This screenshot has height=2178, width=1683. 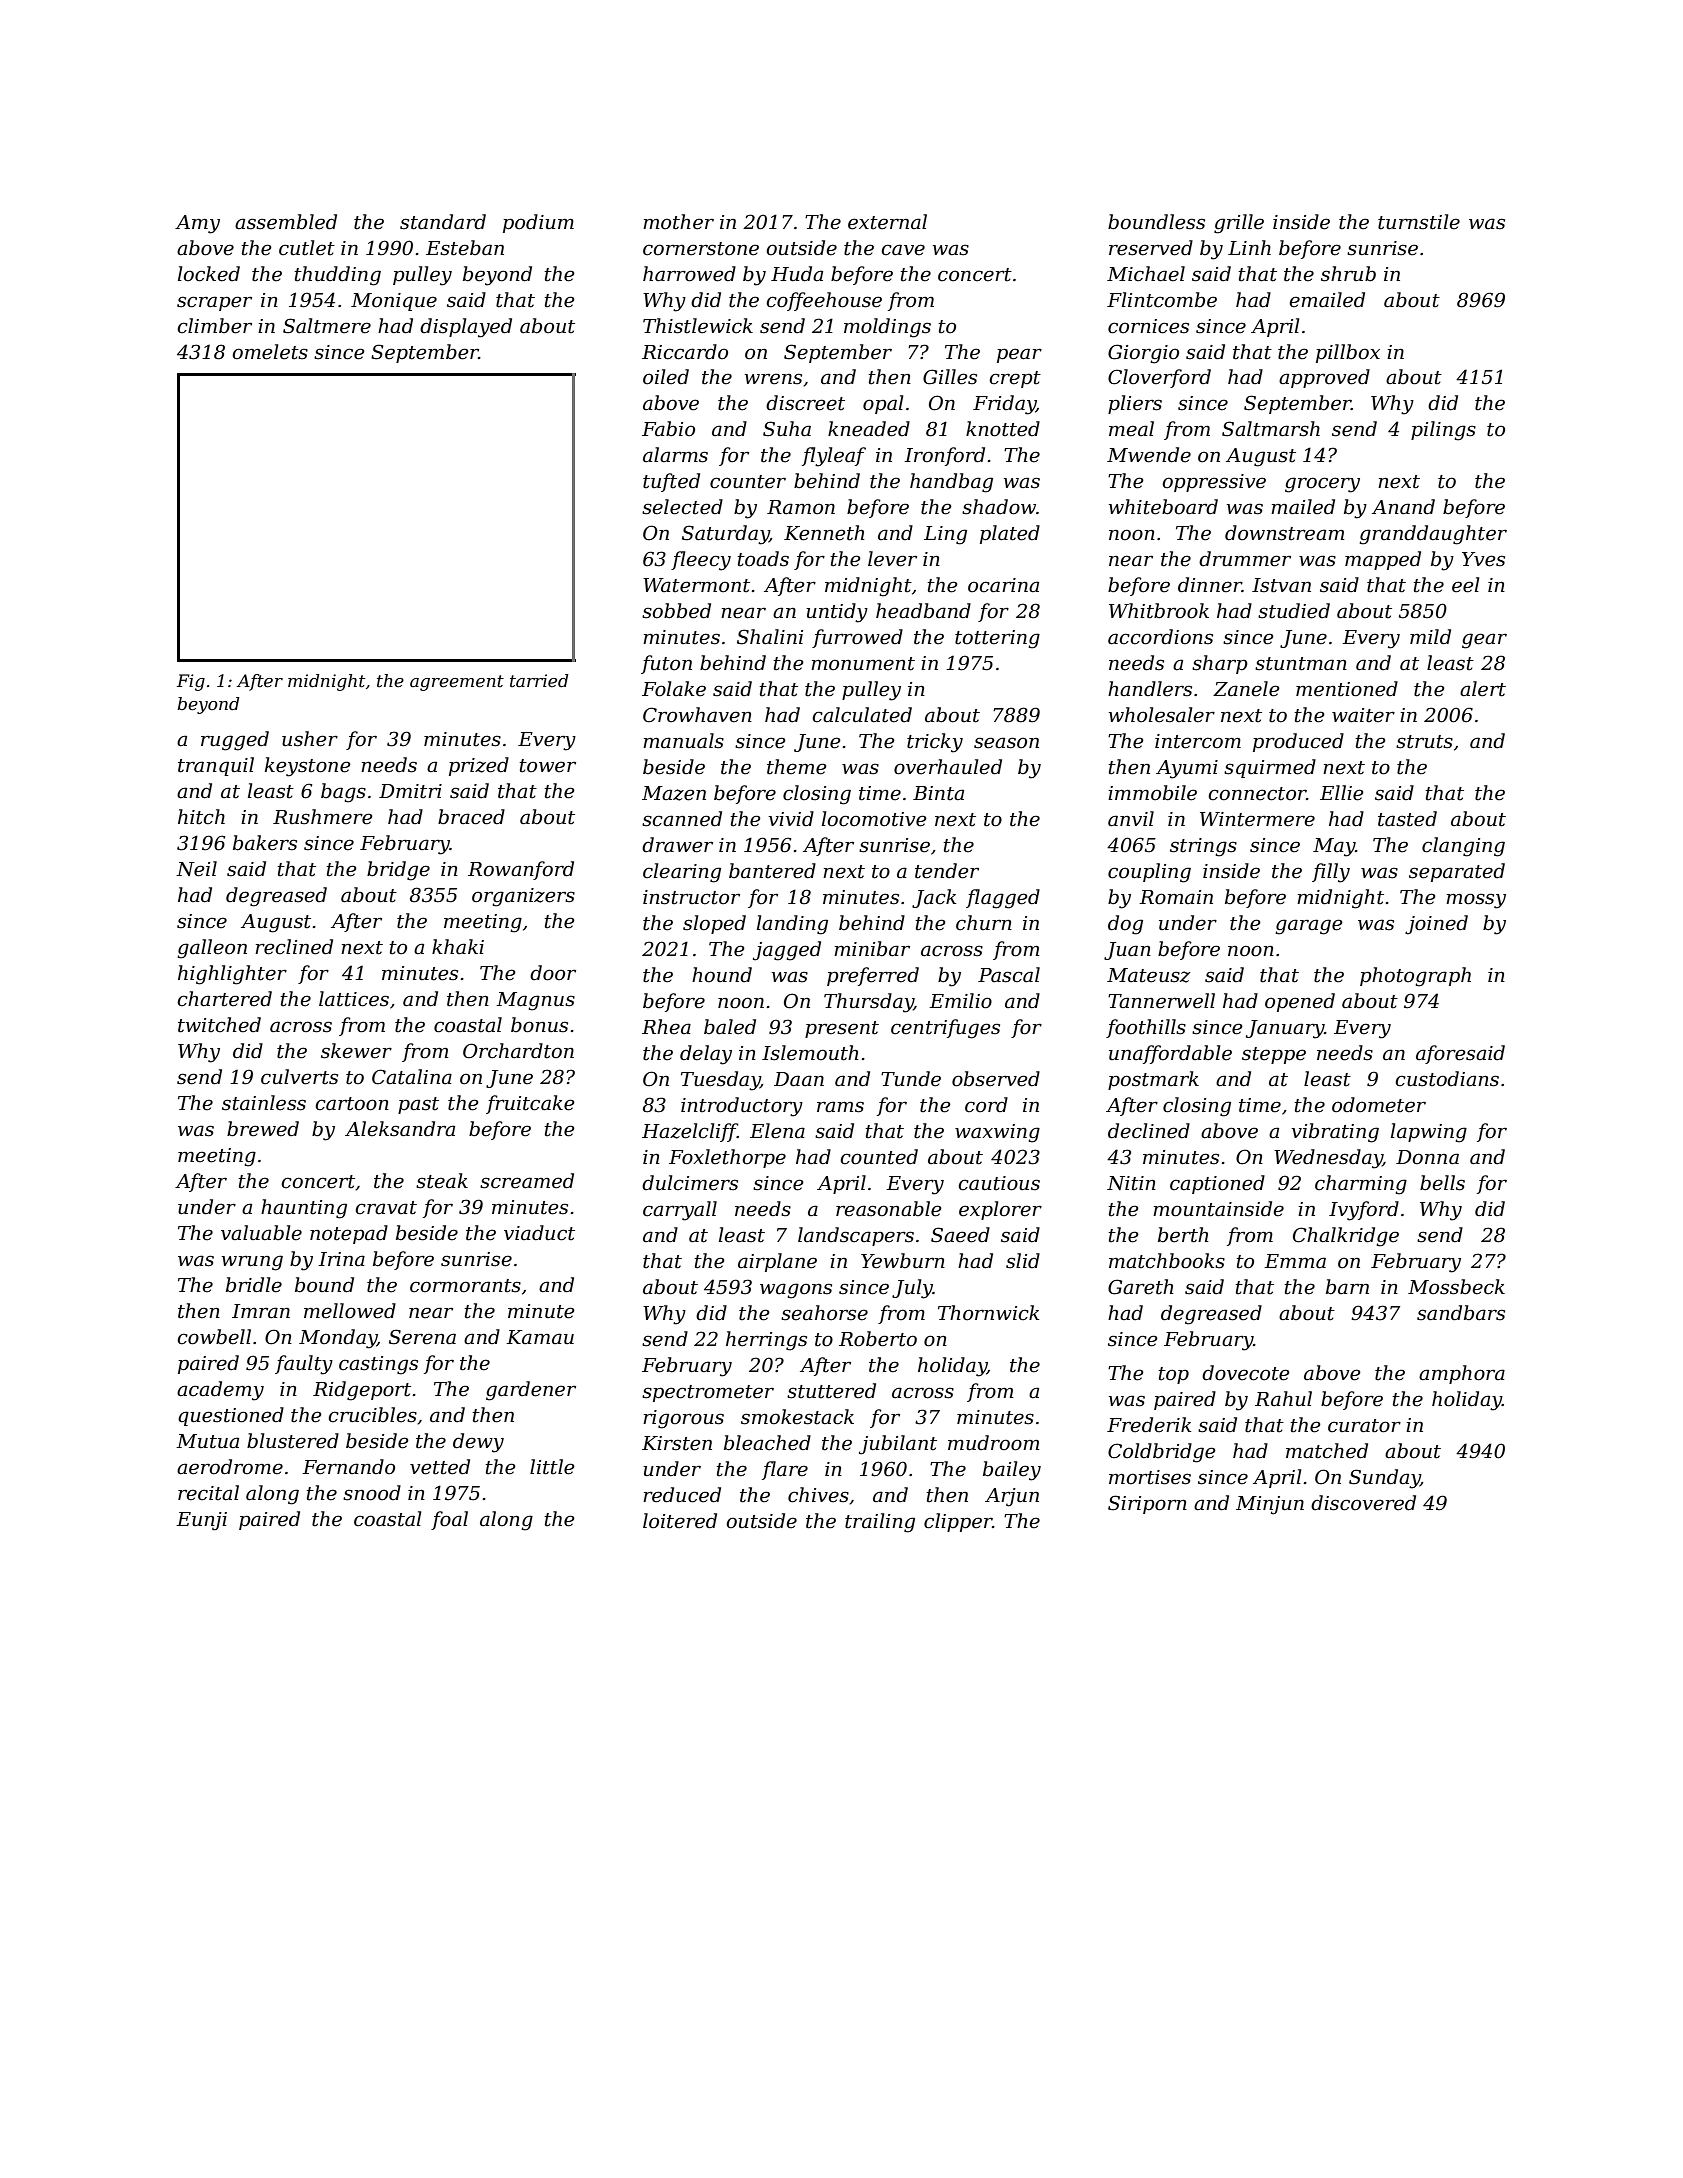 What do you see at coordinates (1456, 1287) in the screenshot?
I see `Mossbeck` at bounding box center [1456, 1287].
